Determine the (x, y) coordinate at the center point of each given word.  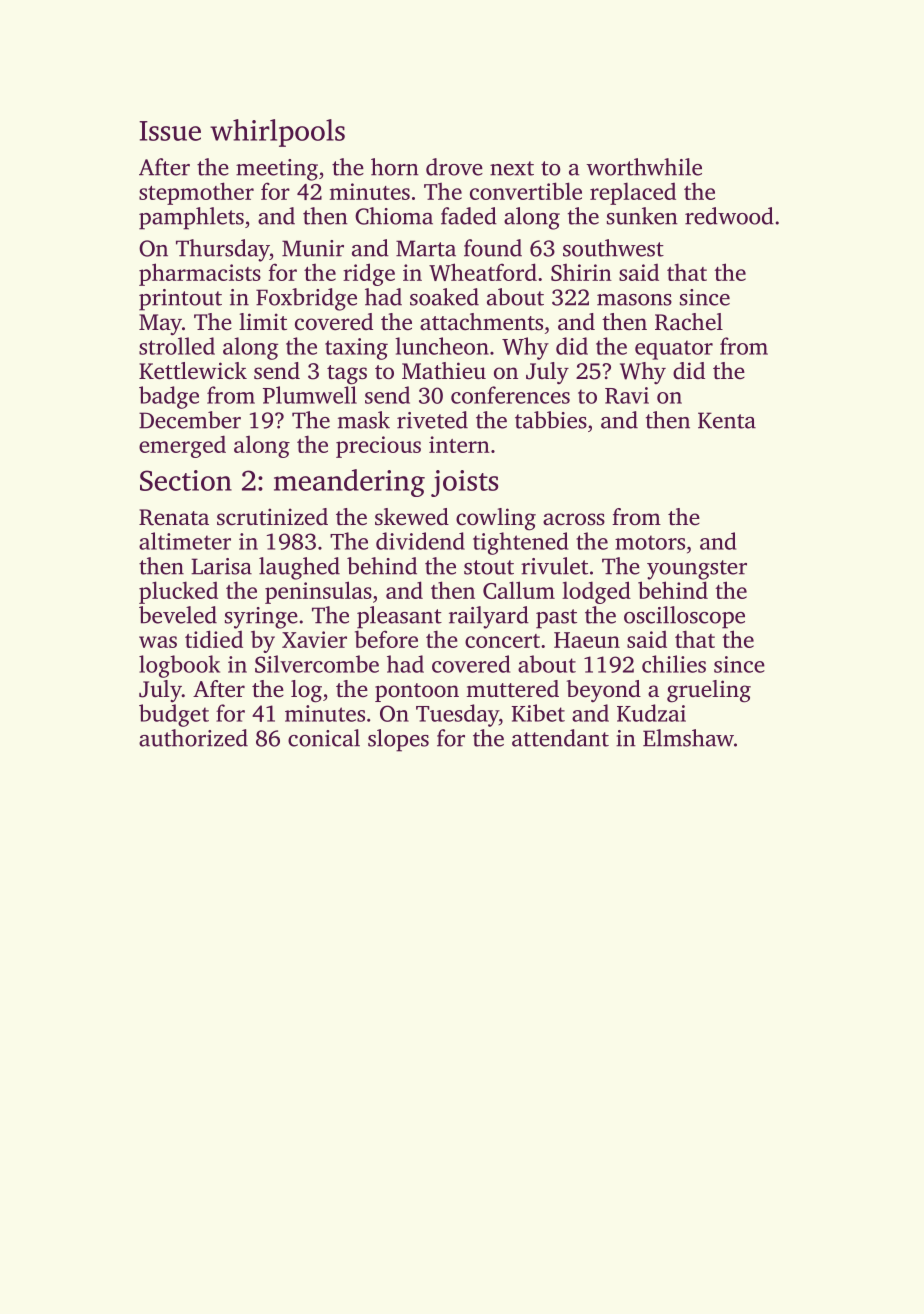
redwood (729, 216)
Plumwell (310, 395)
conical (324, 738)
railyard (489, 617)
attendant (560, 738)
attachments (481, 322)
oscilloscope (684, 617)
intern (459, 444)
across (574, 519)
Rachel (689, 322)
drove (454, 167)
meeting (277, 170)
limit (263, 321)
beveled (178, 615)
